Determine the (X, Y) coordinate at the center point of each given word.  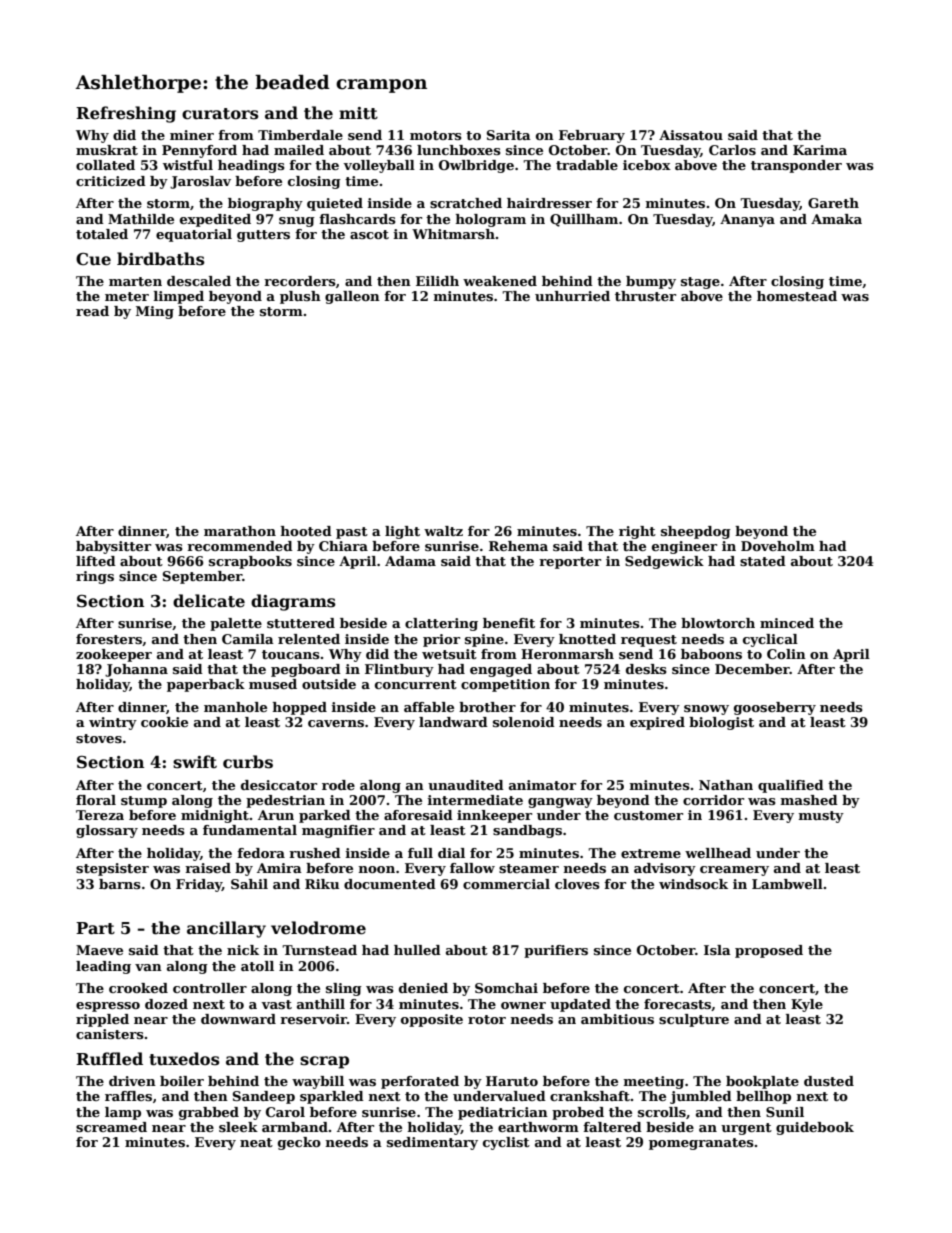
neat (256, 1142)
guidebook (815, 1128)
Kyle (807, 1005)
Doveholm (778, 546)
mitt (358, 113)
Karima (820, 150)
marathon (240, 531)
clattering (441, 624)
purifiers (556, 951)
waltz (443, 531)
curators (220, 114)
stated (763, 561)
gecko (299, 1143)
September (203, 577)
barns (120, 884)
